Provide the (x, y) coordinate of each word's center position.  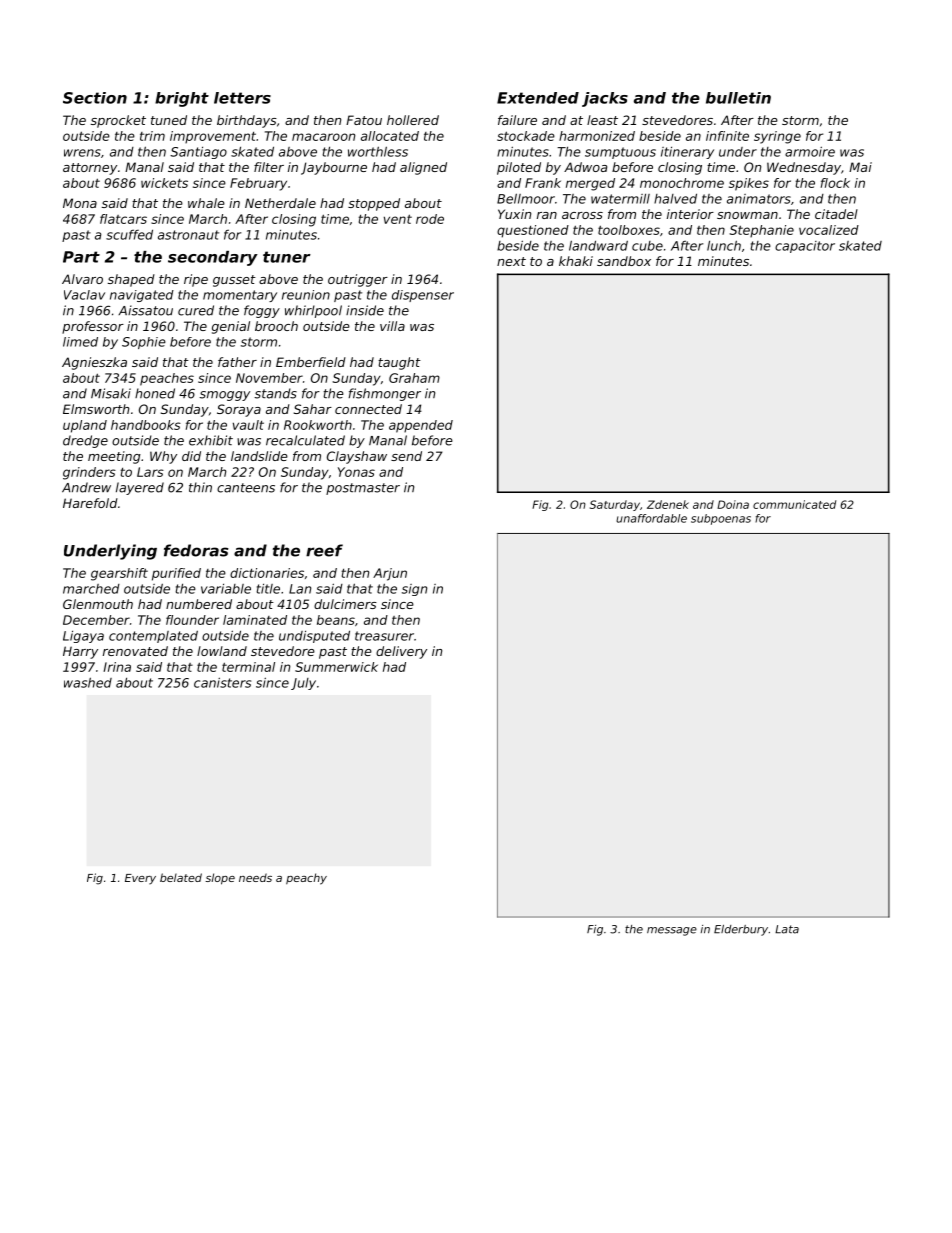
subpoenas (721, 519)
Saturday (615, 505)
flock (835, 183)
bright (182, 99)
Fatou (364, 120)
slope (220, 879)
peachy (306, 879)
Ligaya (83, 637)
